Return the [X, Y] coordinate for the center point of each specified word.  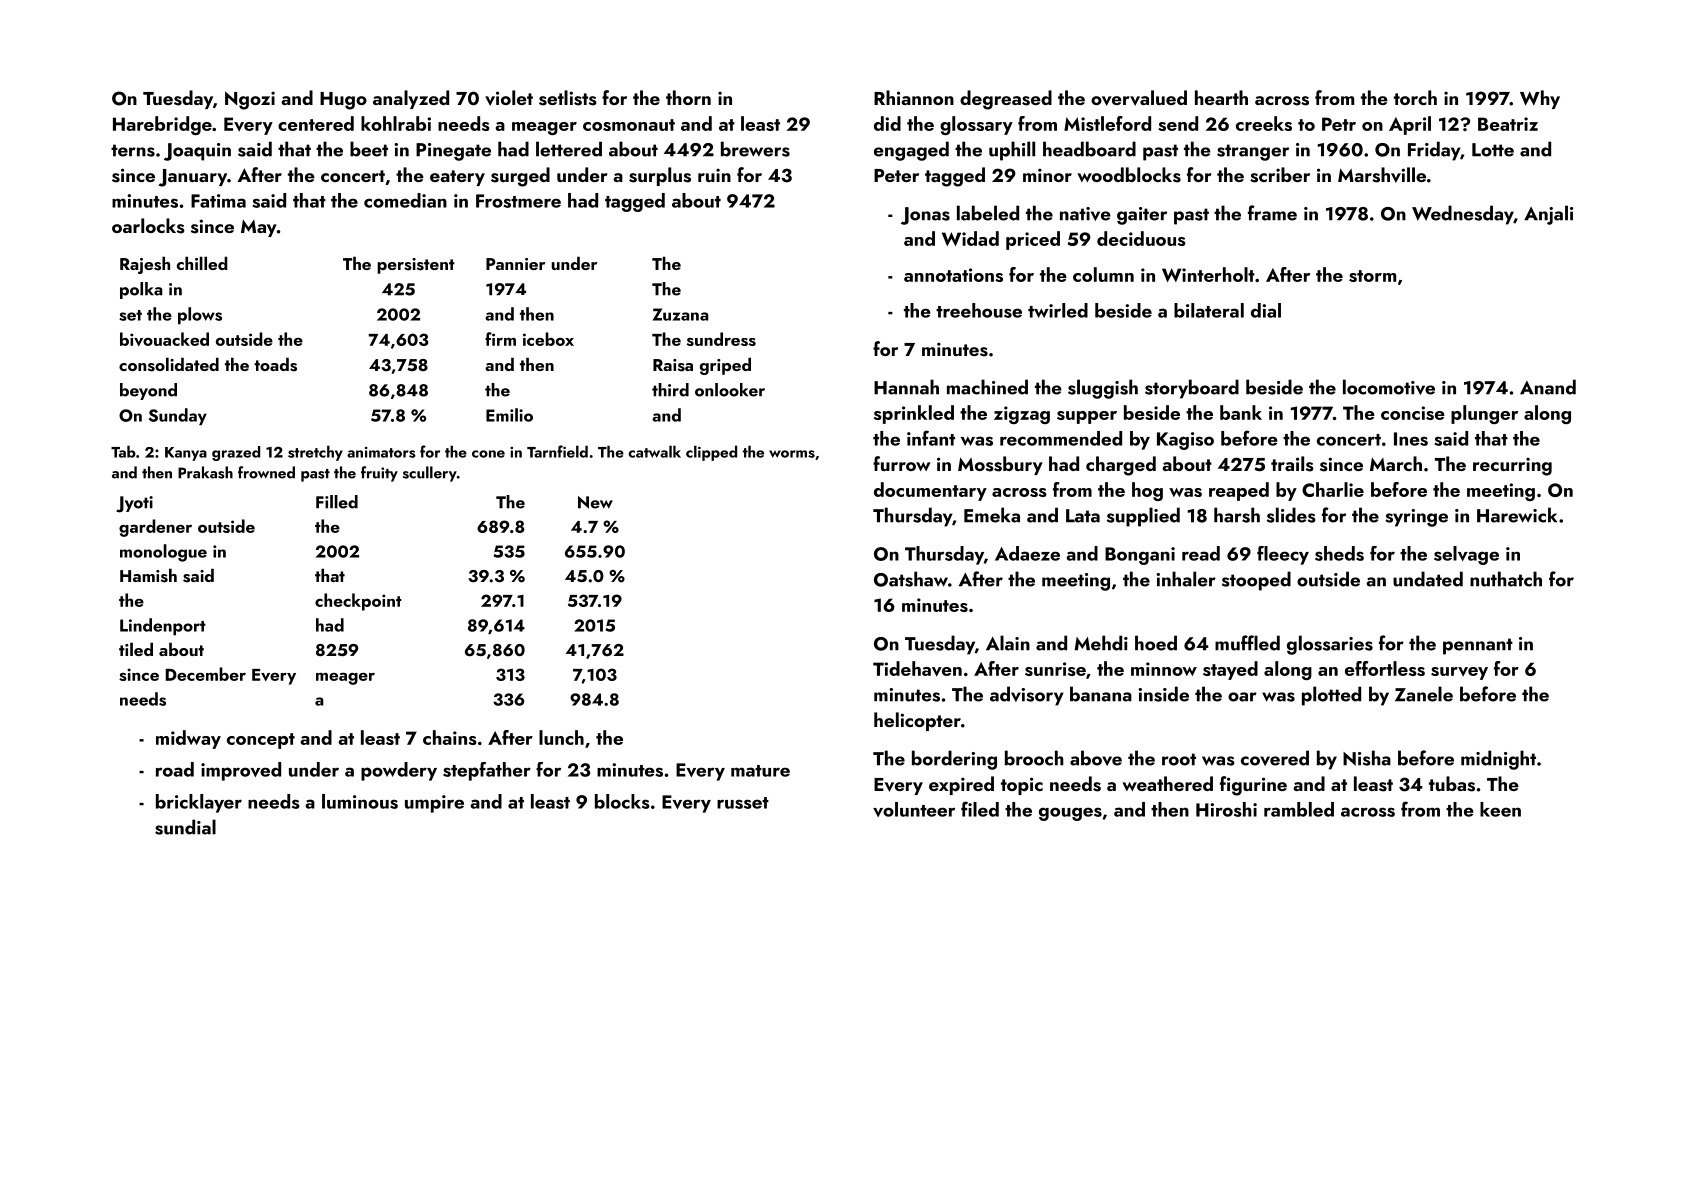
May [259, 228]
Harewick [1517, 515]
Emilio [509, 415]
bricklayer [199, 803]
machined [987, 387]
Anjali [1548, 215]
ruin [714, 175]
